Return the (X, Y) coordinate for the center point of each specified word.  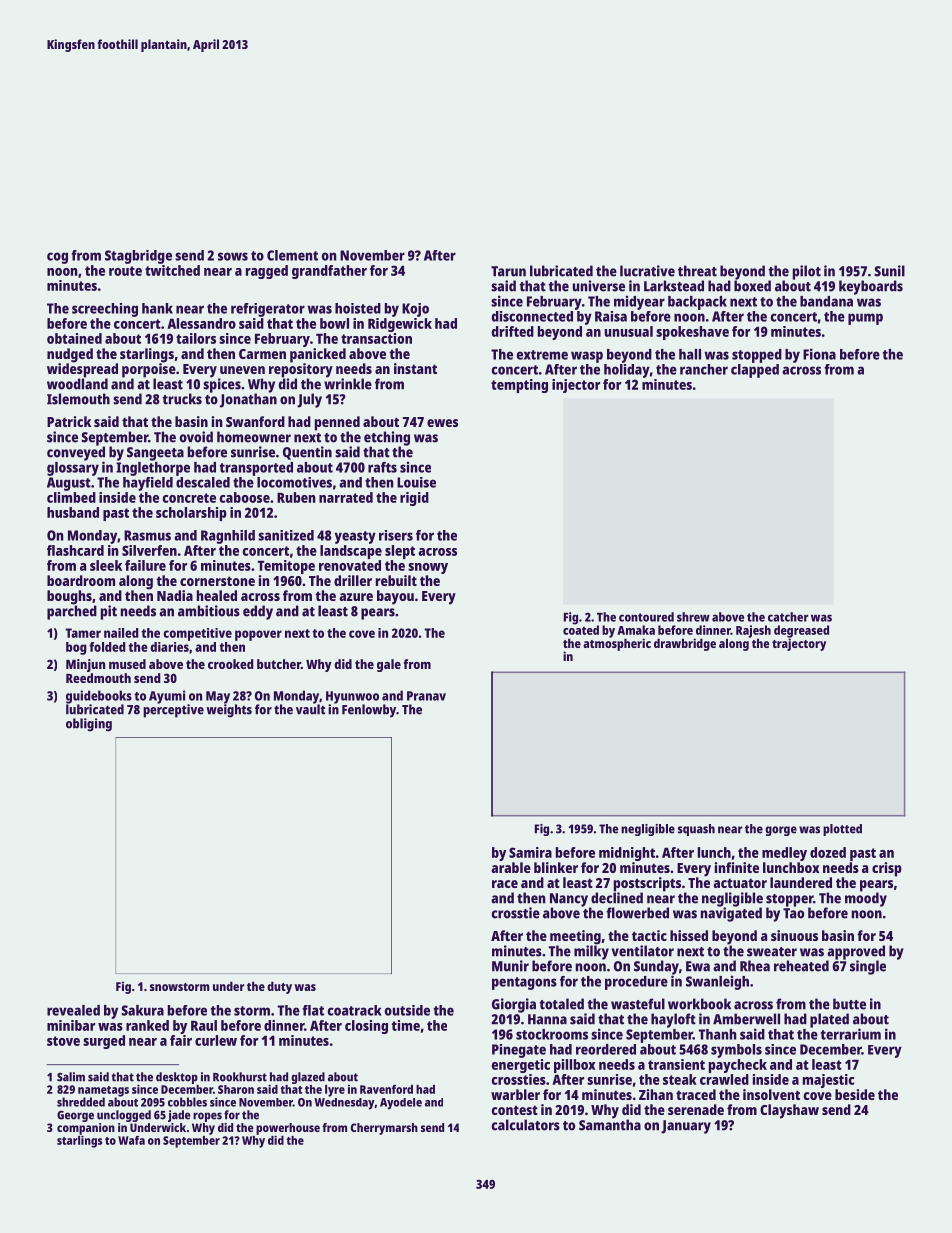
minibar (71, 1025)
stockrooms (552, 1034)
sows (233, 256)
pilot (807, 272)
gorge (781, 831)
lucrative (647, 271)
